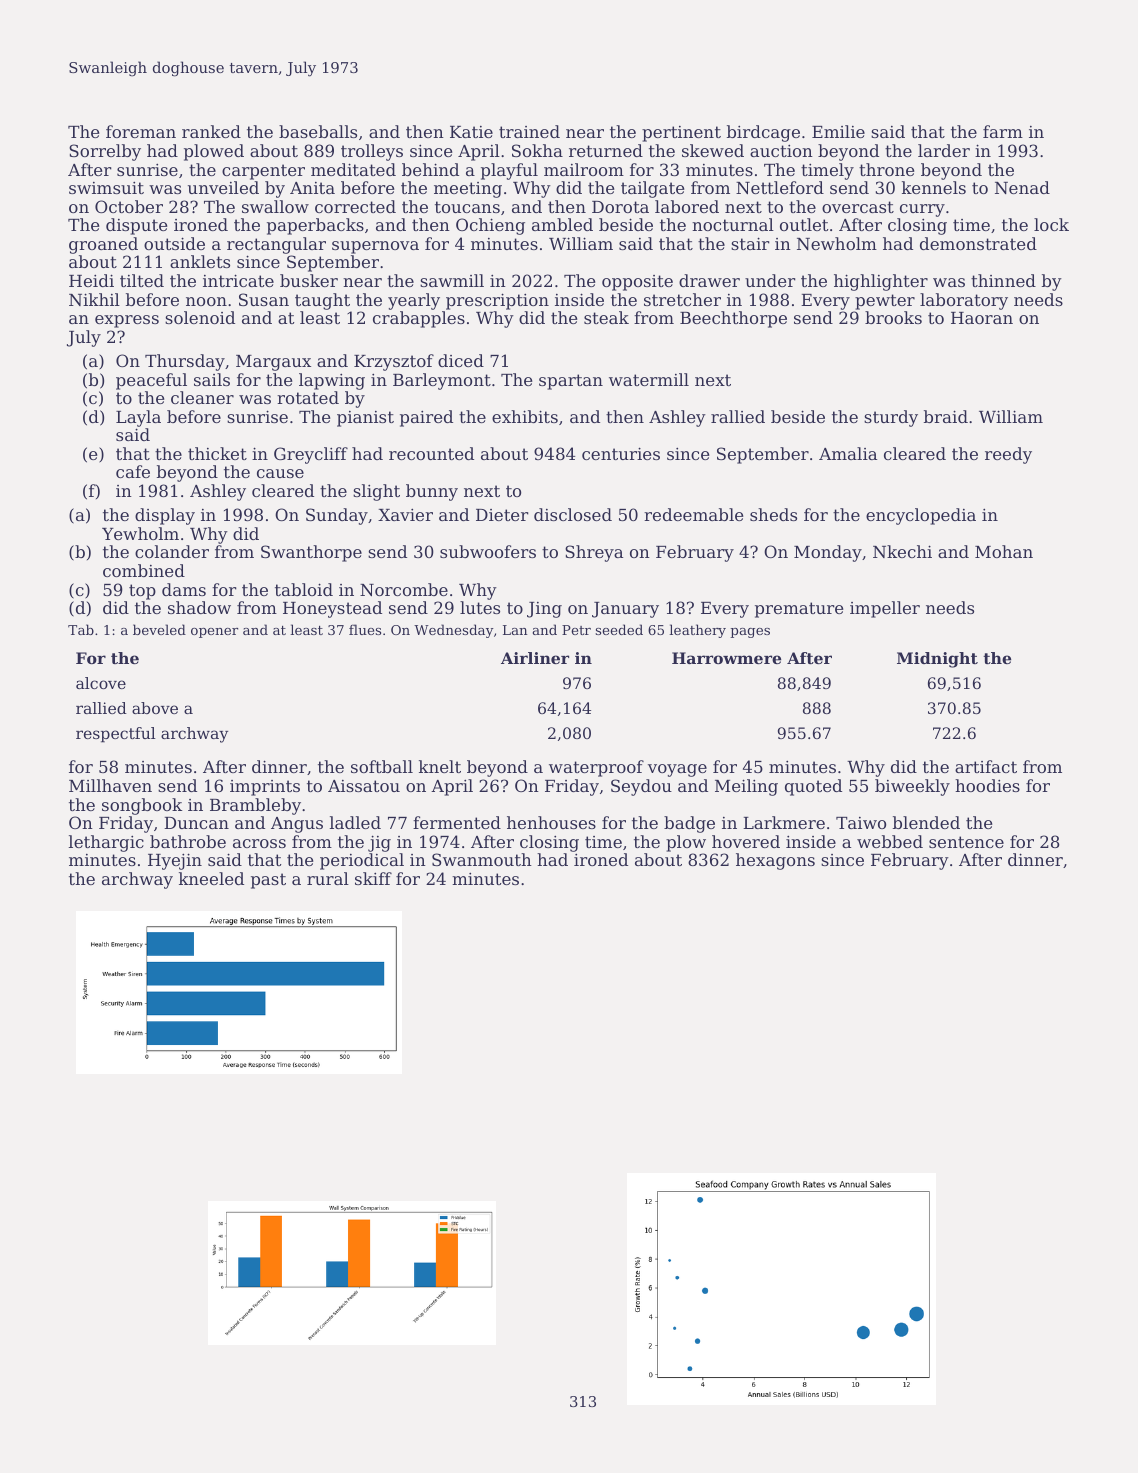 Image resolution: width=1138 pixels, height=1473 pixels. Describe the element at coordinates (452, 280) in the screenshot. I see `sawmill` at that location.
